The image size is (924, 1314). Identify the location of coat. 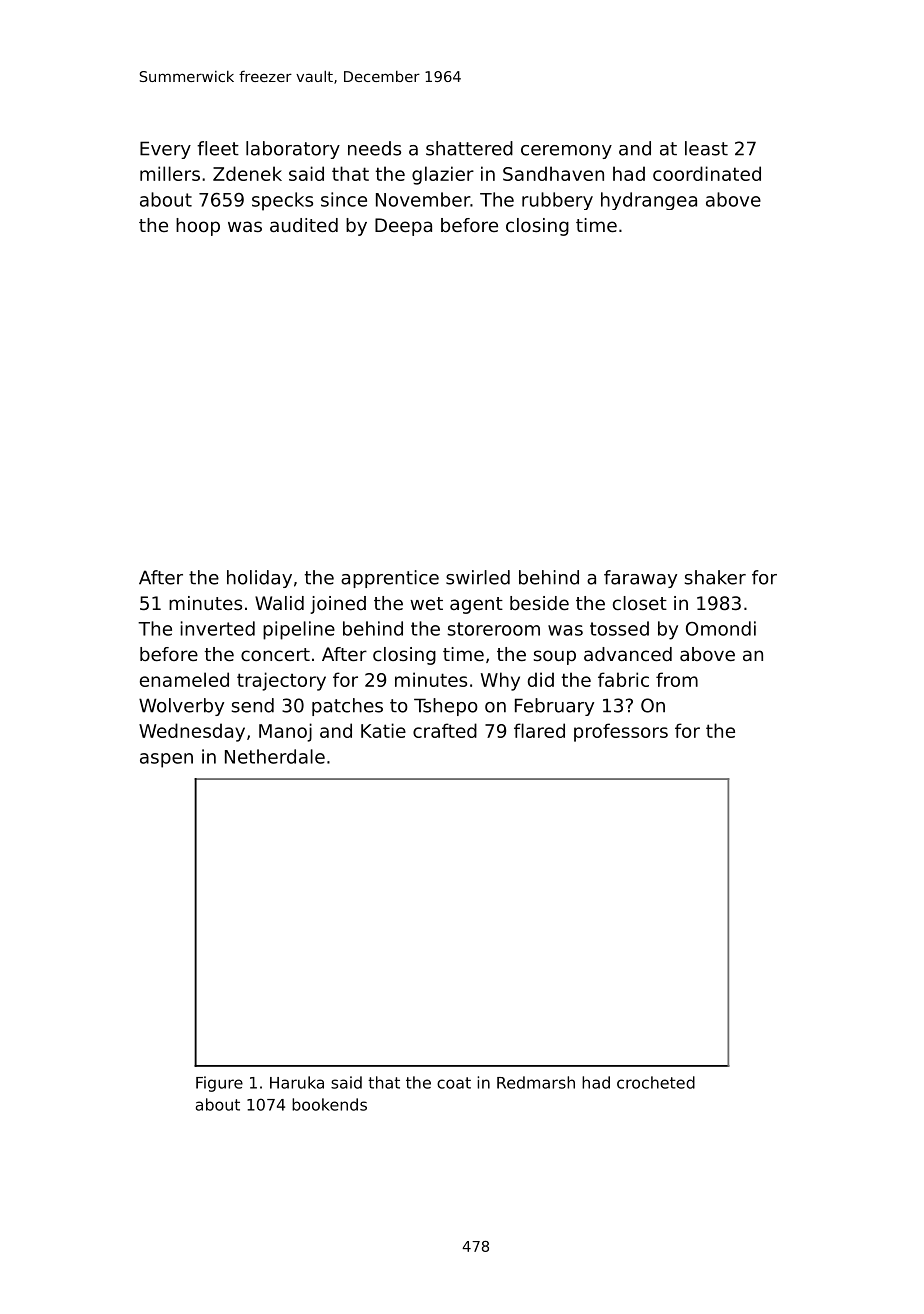
(454, 1083).
